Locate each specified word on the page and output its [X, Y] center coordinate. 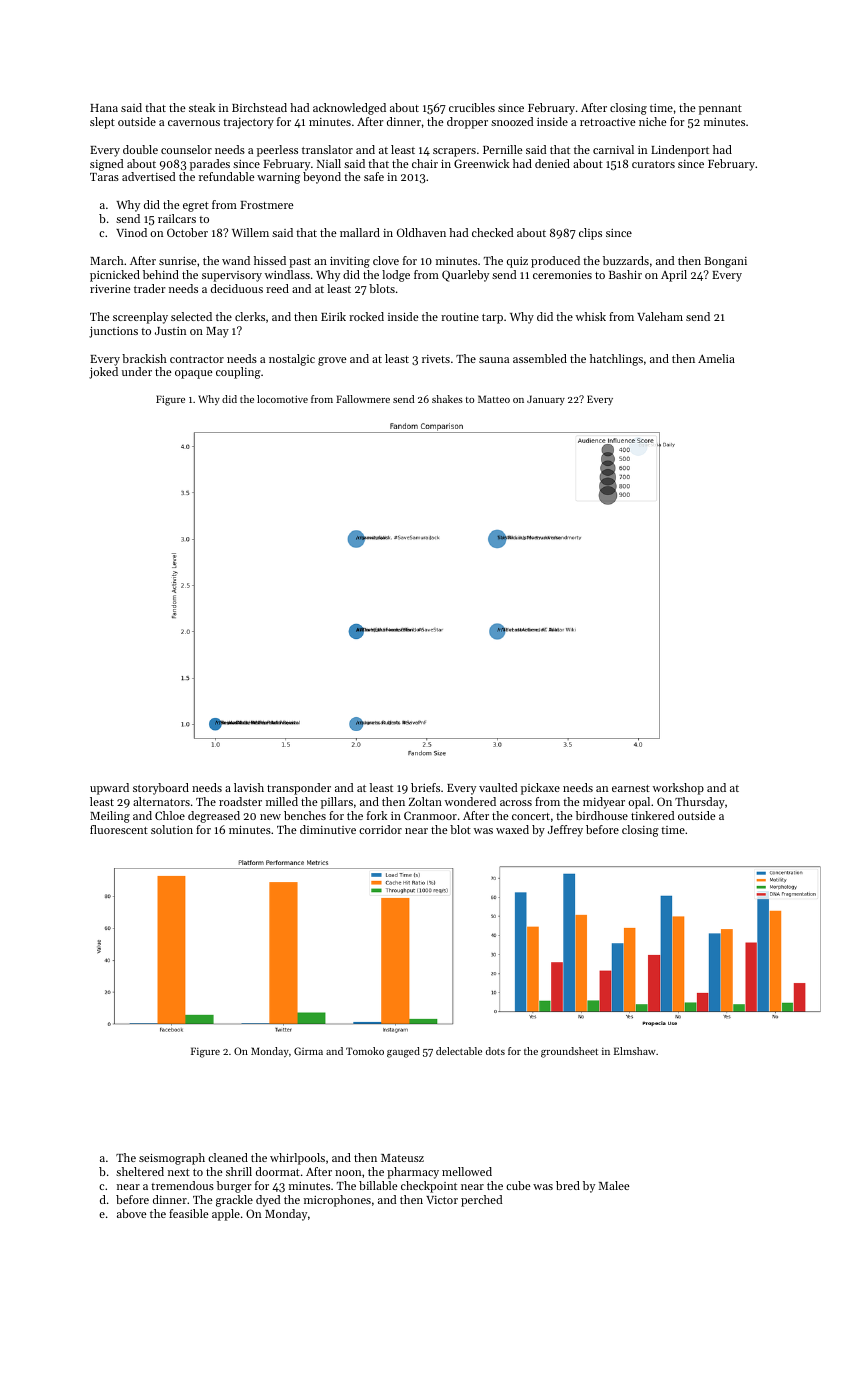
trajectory [248, 123]
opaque [194, 374]
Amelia [716, 358]
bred [568, 1185]
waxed [512, 829]
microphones [337, 1201]
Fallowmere [363, 399]
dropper [467, 123]
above [132, 1213]
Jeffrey [565, 831]
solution [172, 829]
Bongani [725, 262]
